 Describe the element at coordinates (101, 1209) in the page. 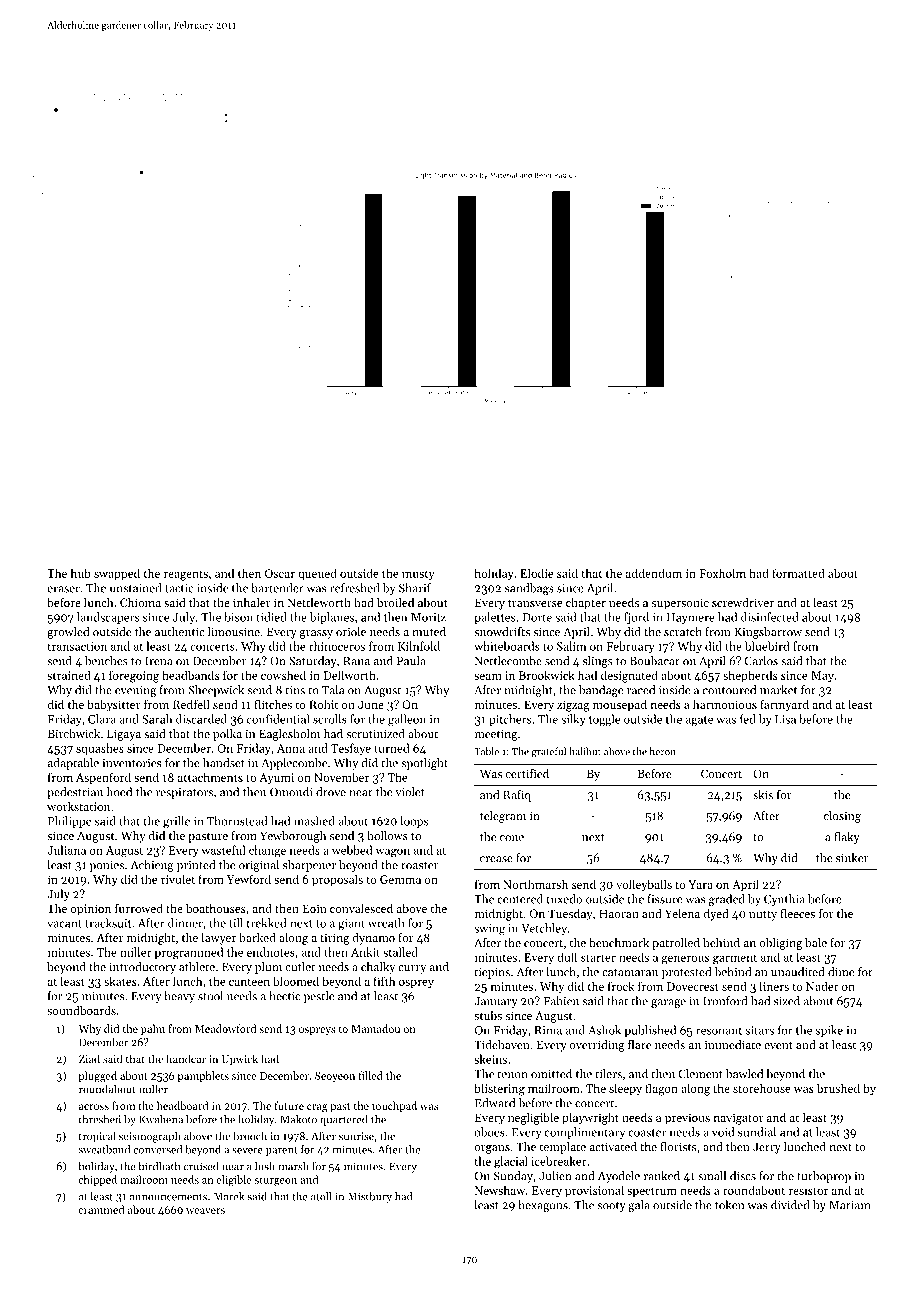

I see `crammed` at that location.
